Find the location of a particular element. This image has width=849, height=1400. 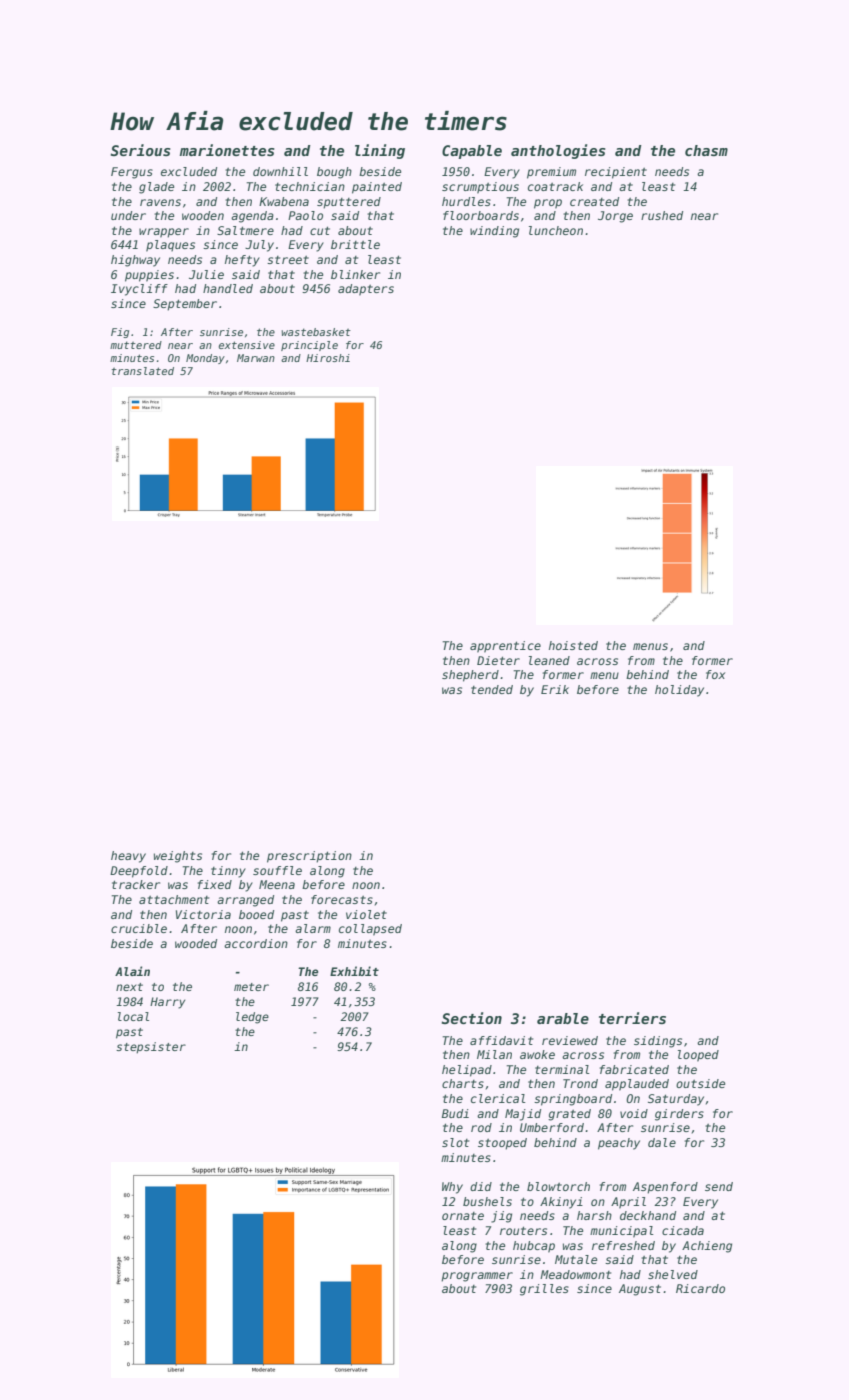

extensive is located at coordinates (247, 345).
